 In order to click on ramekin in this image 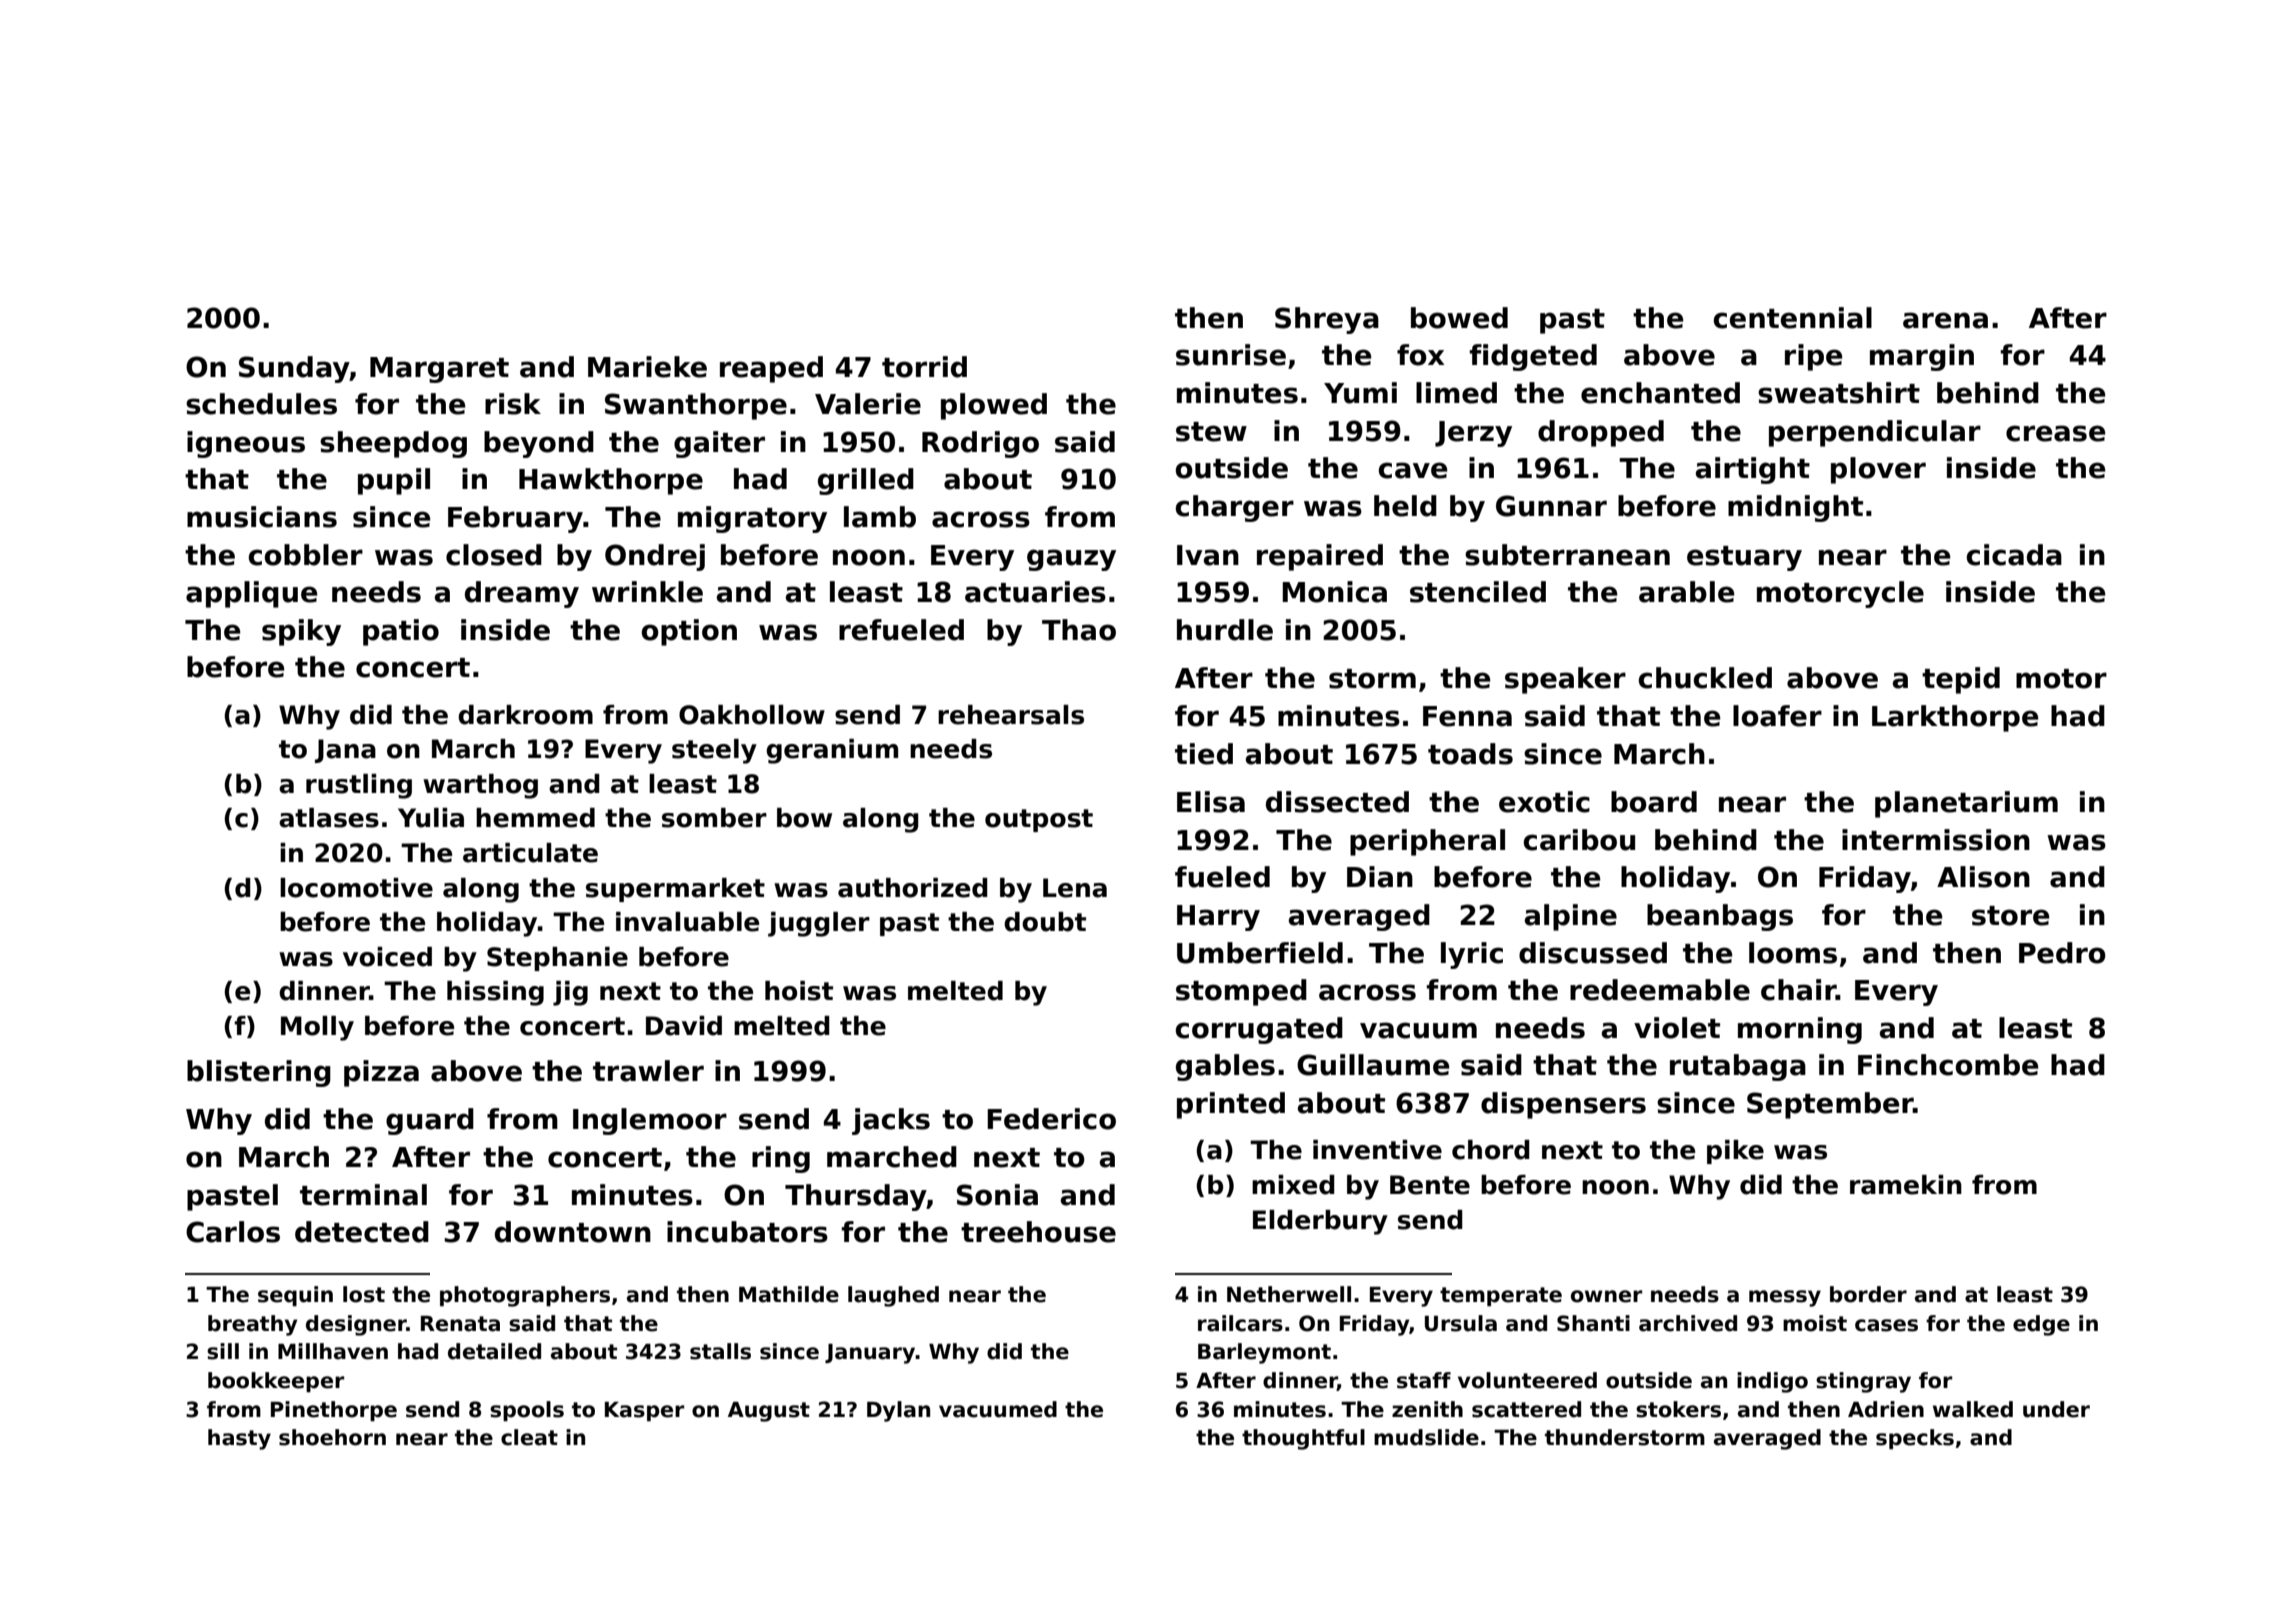, I will do `click(1906, 1185)`.
